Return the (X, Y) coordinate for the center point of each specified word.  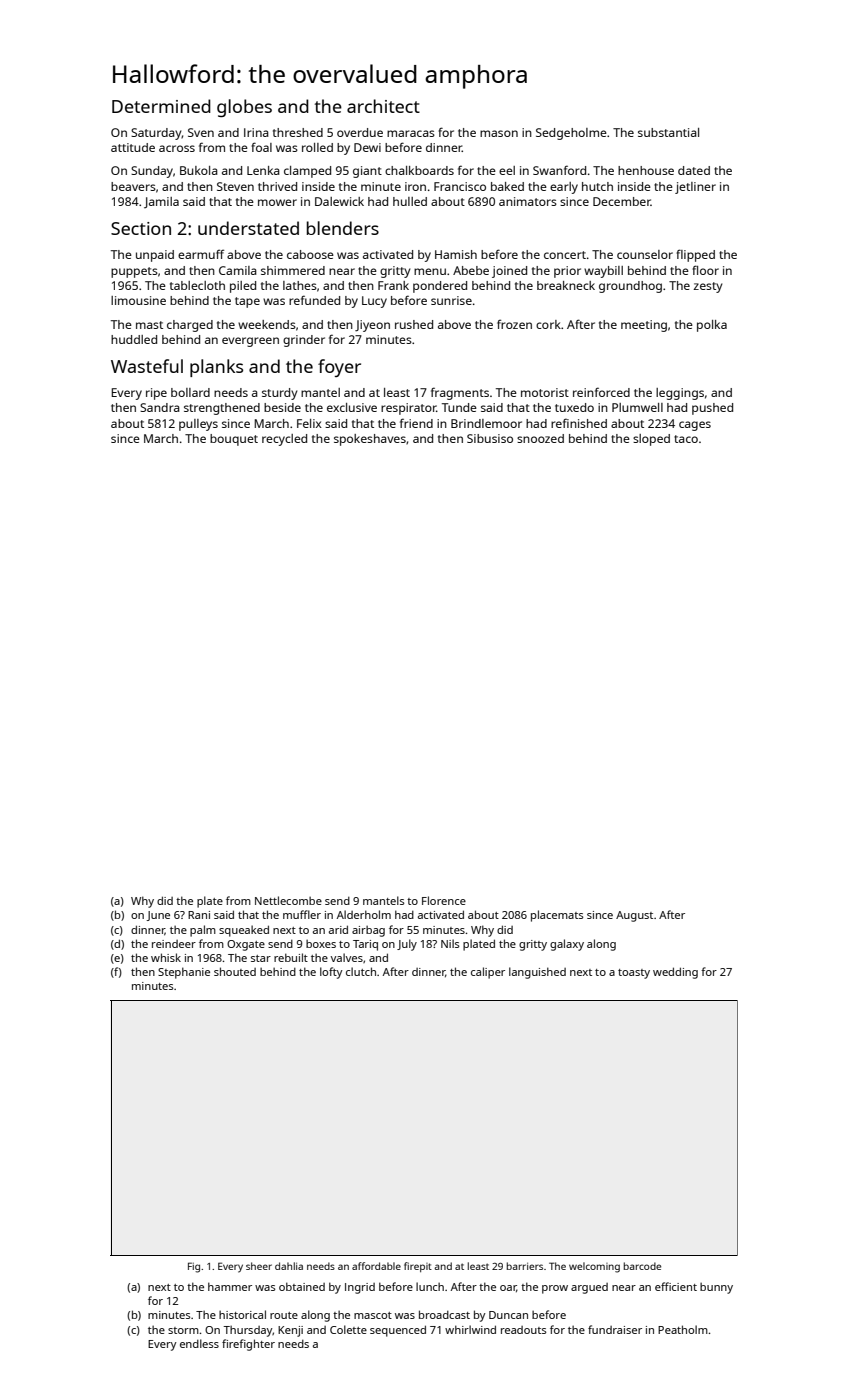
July (407, 945)
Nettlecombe (288, 900)
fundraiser (615, 1329)
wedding (675, 973)
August (634, 916)
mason (499, 133)
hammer (230, 1286)
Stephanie (184, 973)
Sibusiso (490, 438)
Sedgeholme (571, 134)
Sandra (160, 407)
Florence (444, 900)
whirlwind (470, 1329)
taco (686, 439)
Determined (161, 106)
